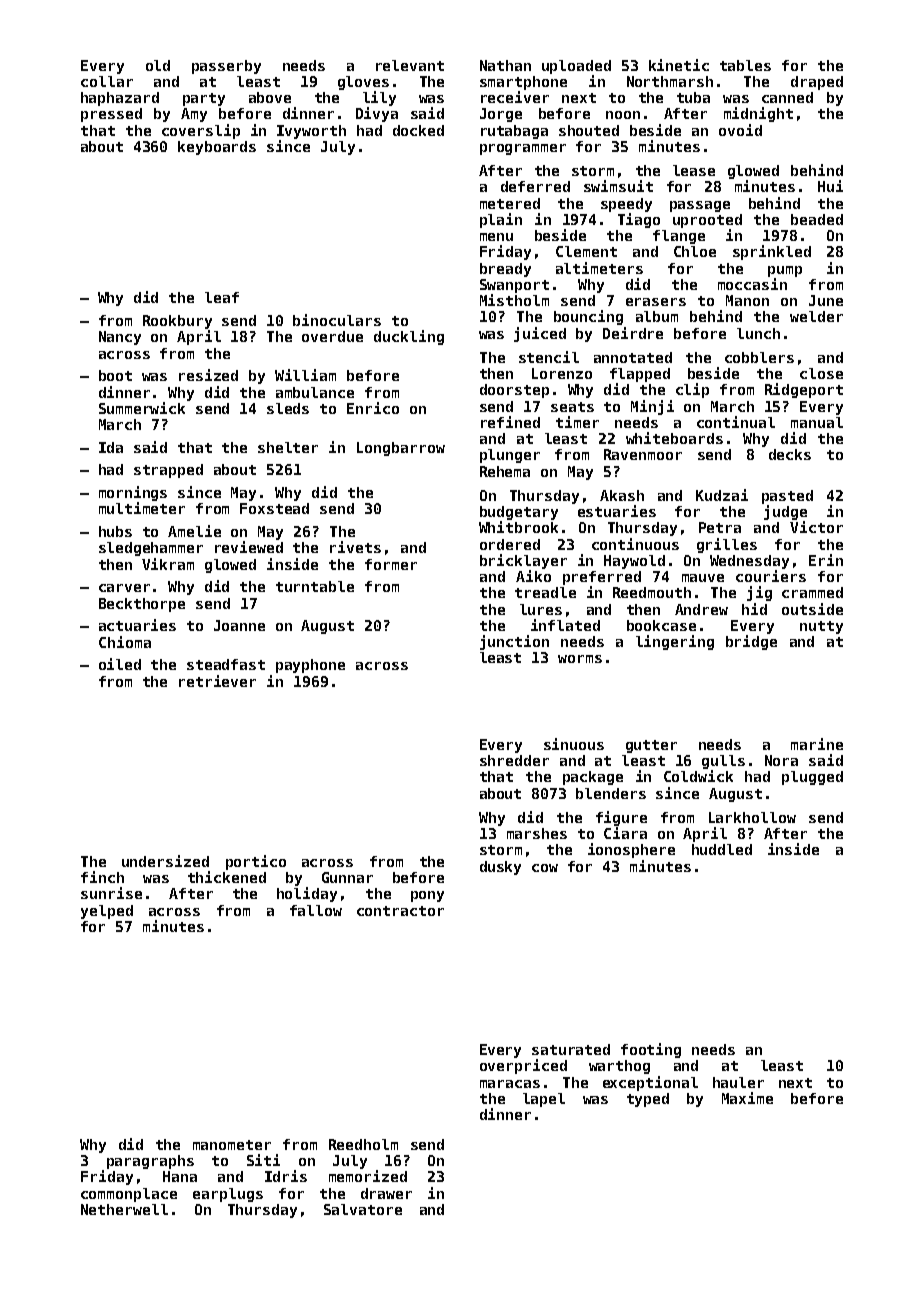 The image size is (924, 1308). I want to click on pony, so click(427, 896).
